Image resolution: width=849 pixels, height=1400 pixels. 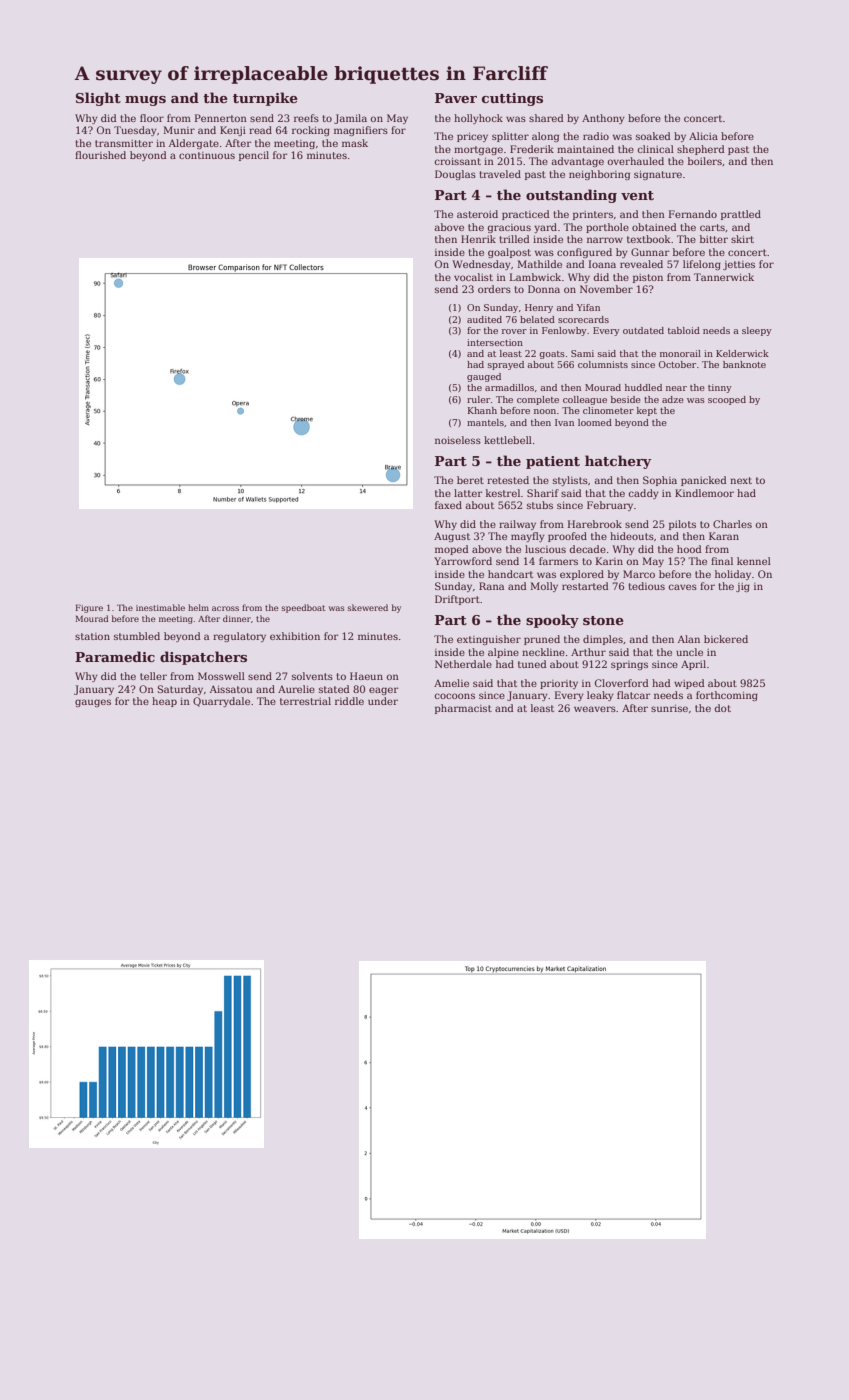 I want to click on Sami, so click(x=582, y=353).
